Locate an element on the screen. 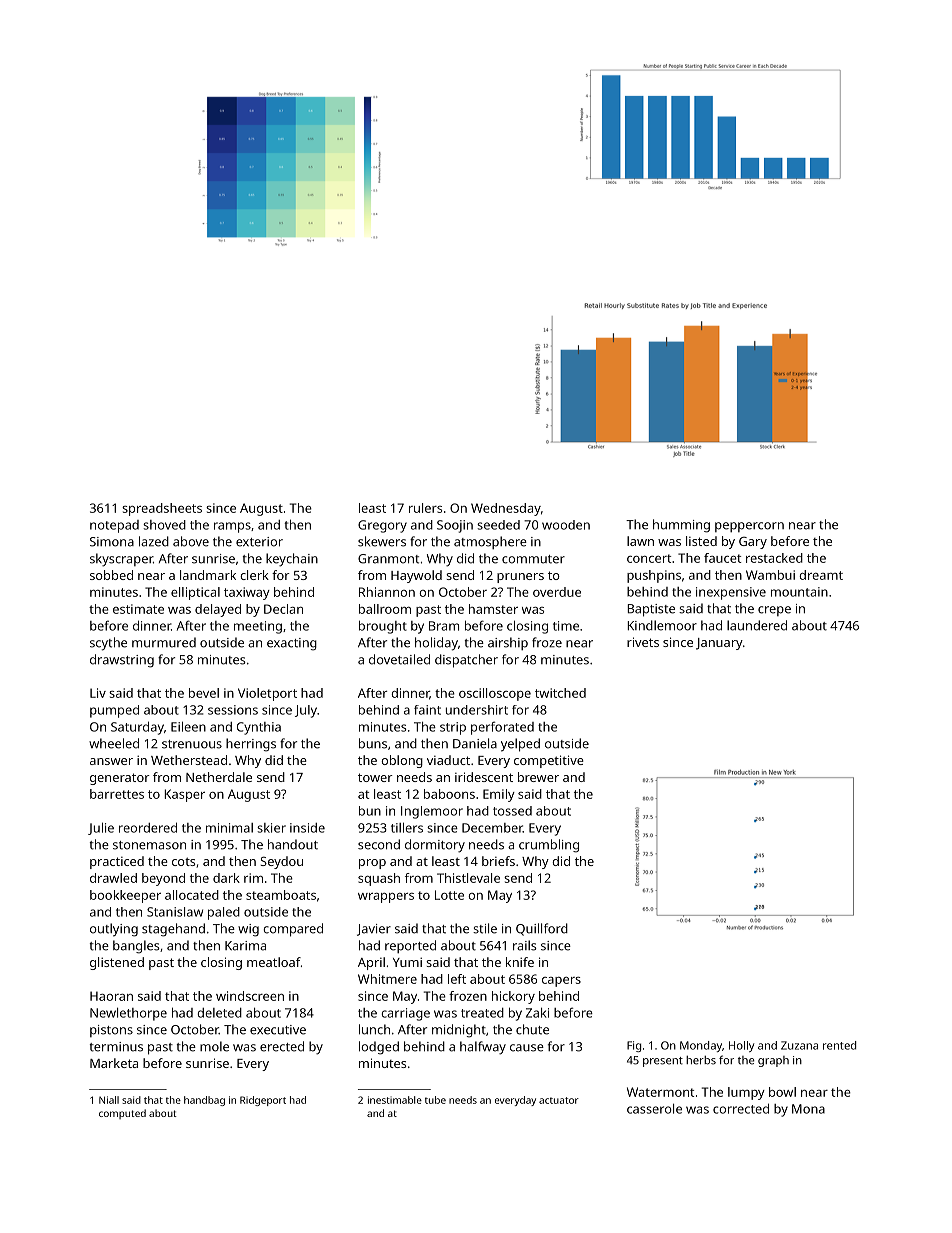  bangles is located at coordinates (136, 947).
